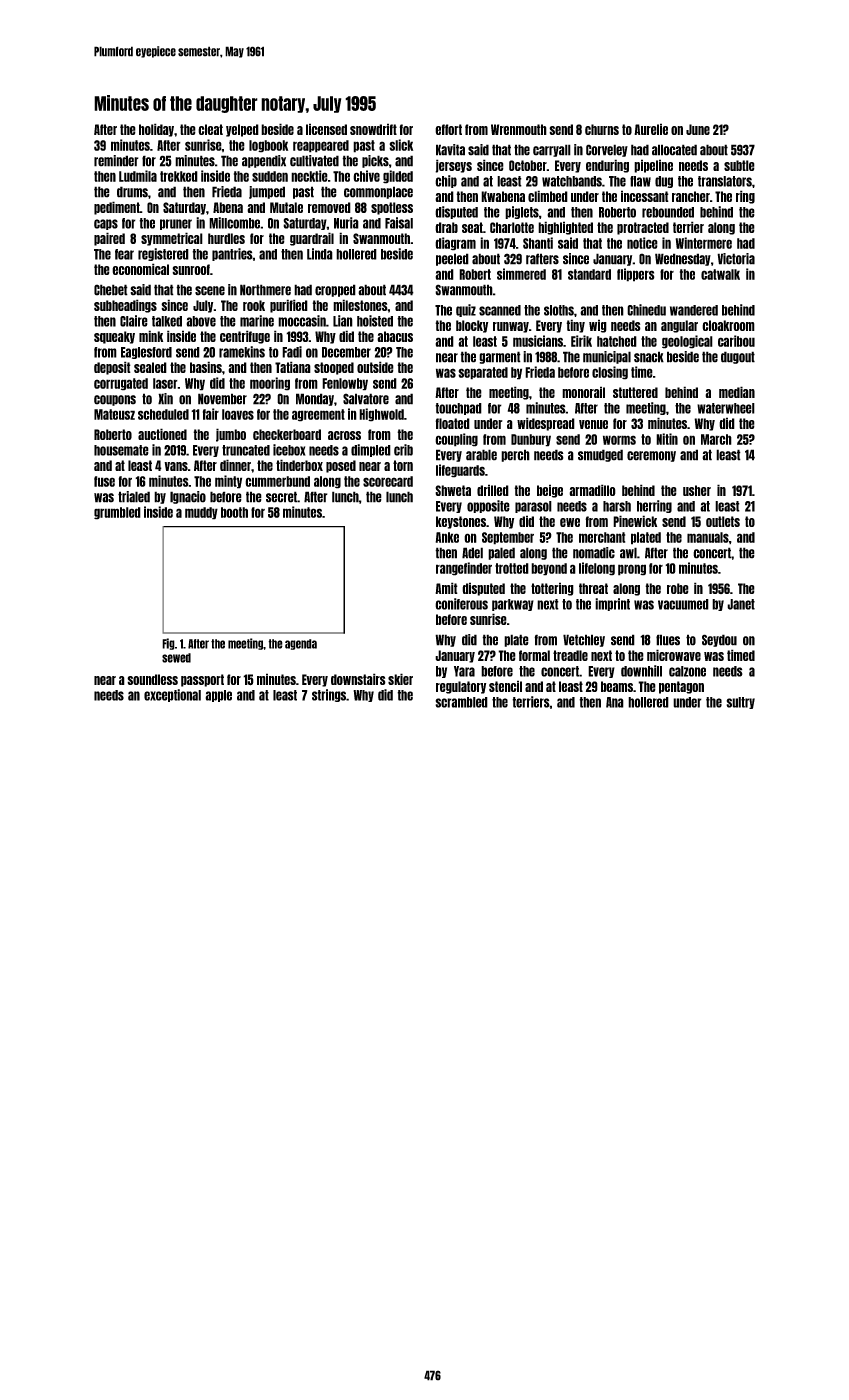 Image resolution: width=849 pixels, height=1400 pixels. Describe the element at coordinates (617, 686) in the page. I see `beams` at that location.
